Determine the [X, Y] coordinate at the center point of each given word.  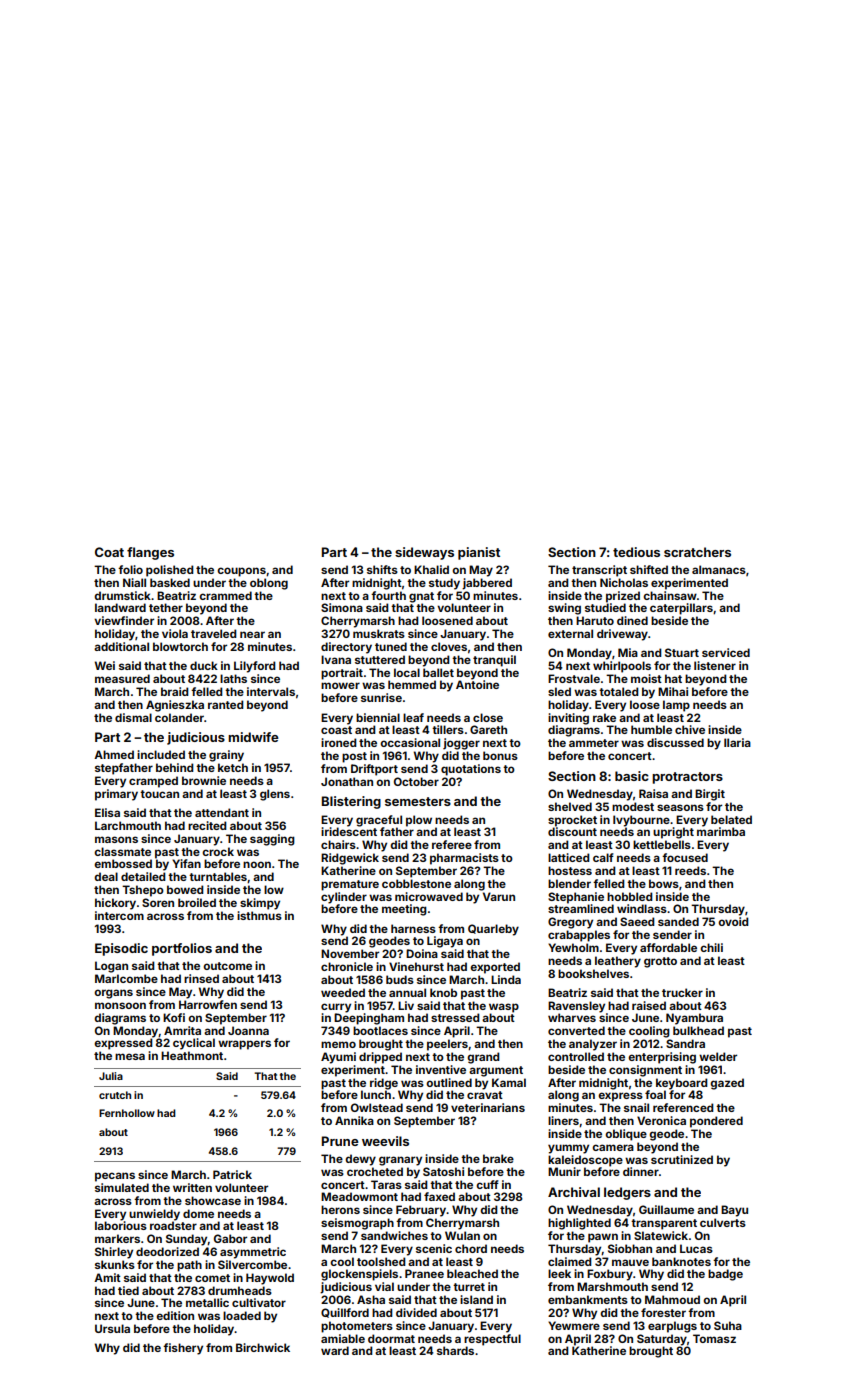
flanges [150, 553]
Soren [158, 902]
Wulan [462, 1235]
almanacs [719, 569]
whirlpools [622, 667]
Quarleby [493, 930]
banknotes [681, 1261]
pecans [115, 1177]
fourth [388, 595]
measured [122, 678]
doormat [391, 1338]
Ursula [112, 1328]
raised [649, 1005]
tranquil [494, 661]
